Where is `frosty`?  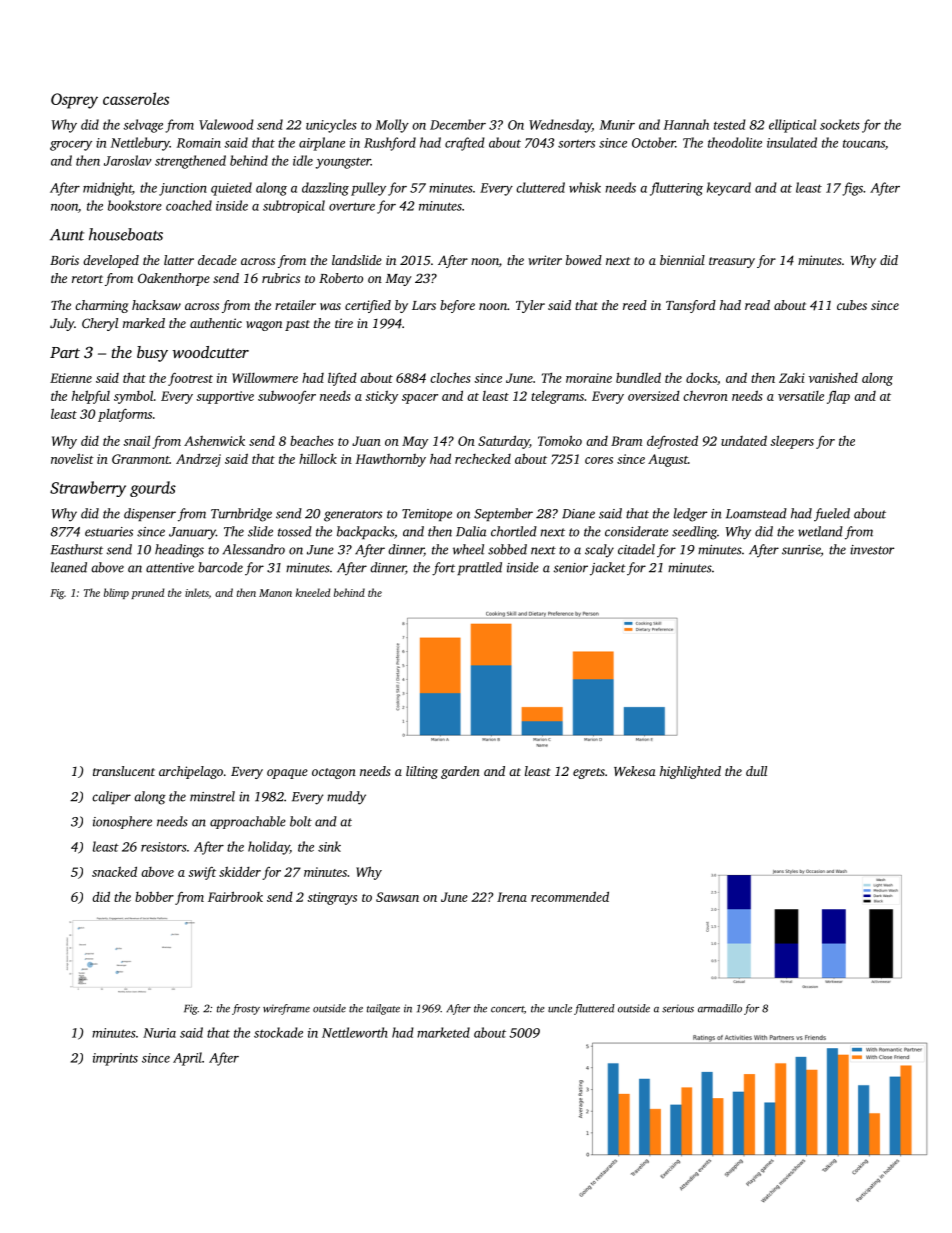
frosty is located at coordinates (246, 1009).
